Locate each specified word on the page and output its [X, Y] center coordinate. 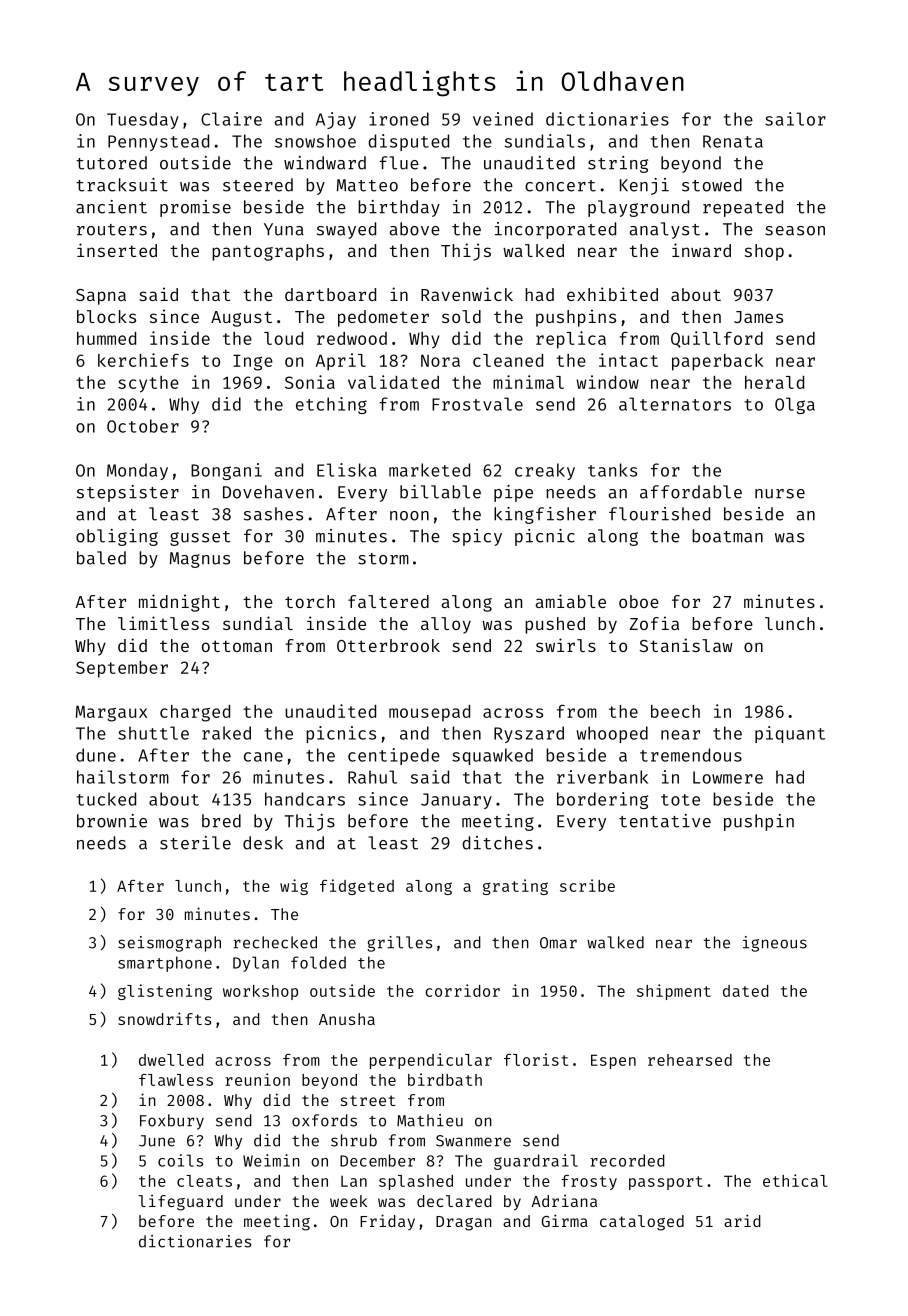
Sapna [101, 297]
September [122, 669]
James [758, 317]
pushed [555, 625]
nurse [780, 494]
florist [536, 1059]
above [414, 229]
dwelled [171, 1060]
